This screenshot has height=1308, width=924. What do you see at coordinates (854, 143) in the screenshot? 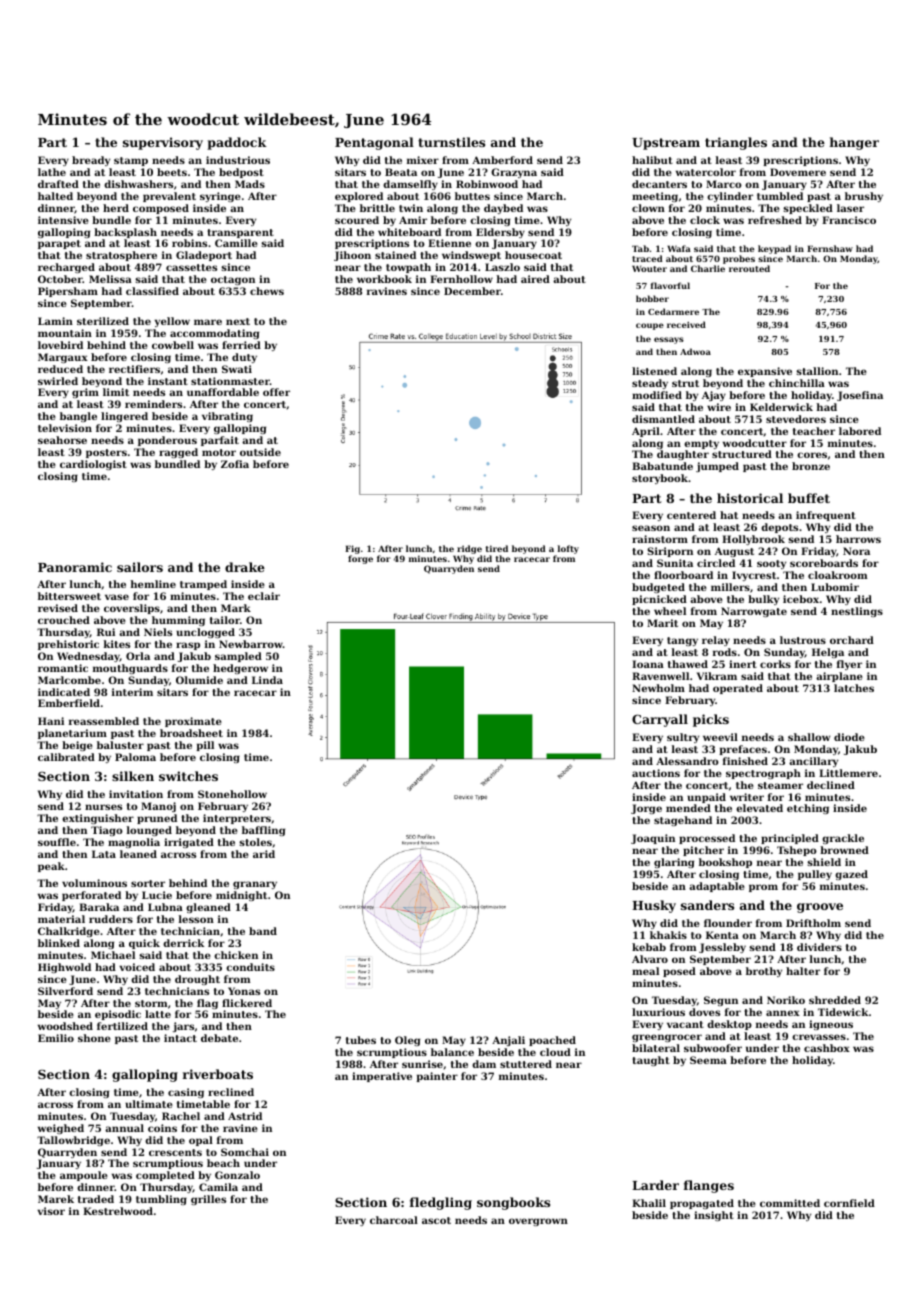
I see `hanger` at bounding box center [854, 143].
